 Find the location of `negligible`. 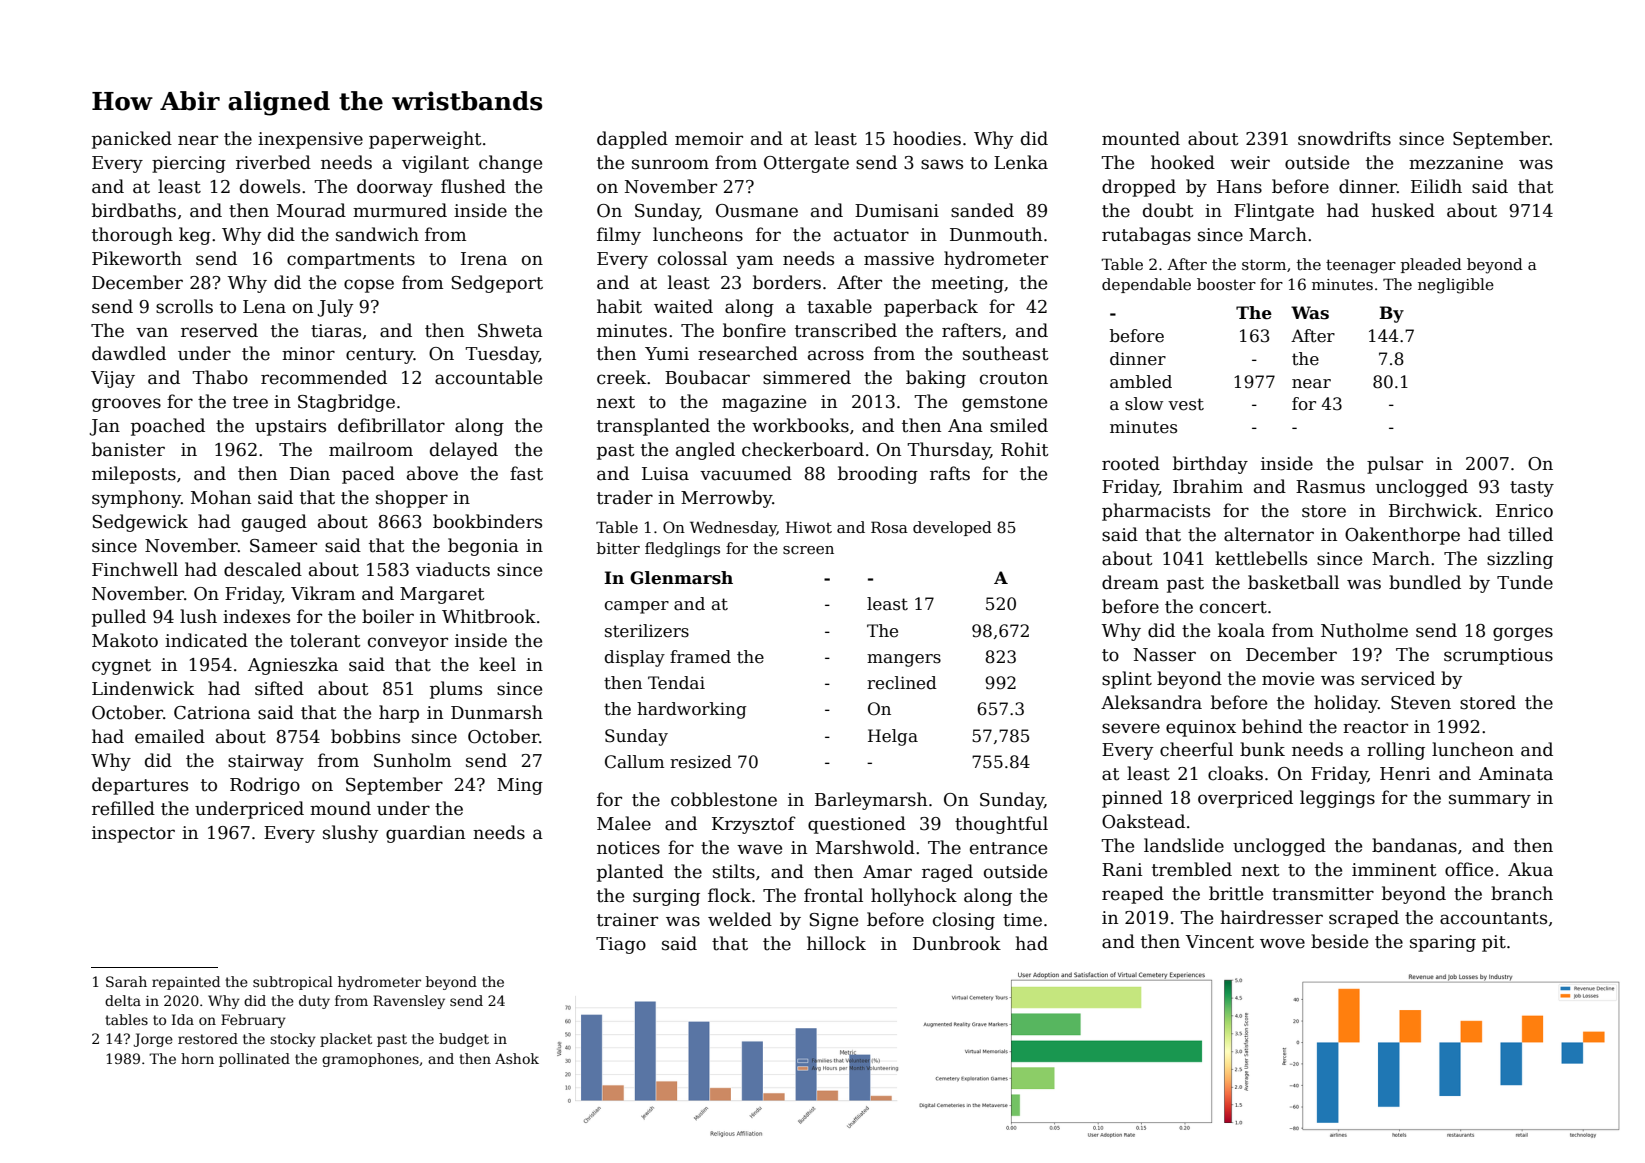

negligible is located at coordinates (1456, 286).
